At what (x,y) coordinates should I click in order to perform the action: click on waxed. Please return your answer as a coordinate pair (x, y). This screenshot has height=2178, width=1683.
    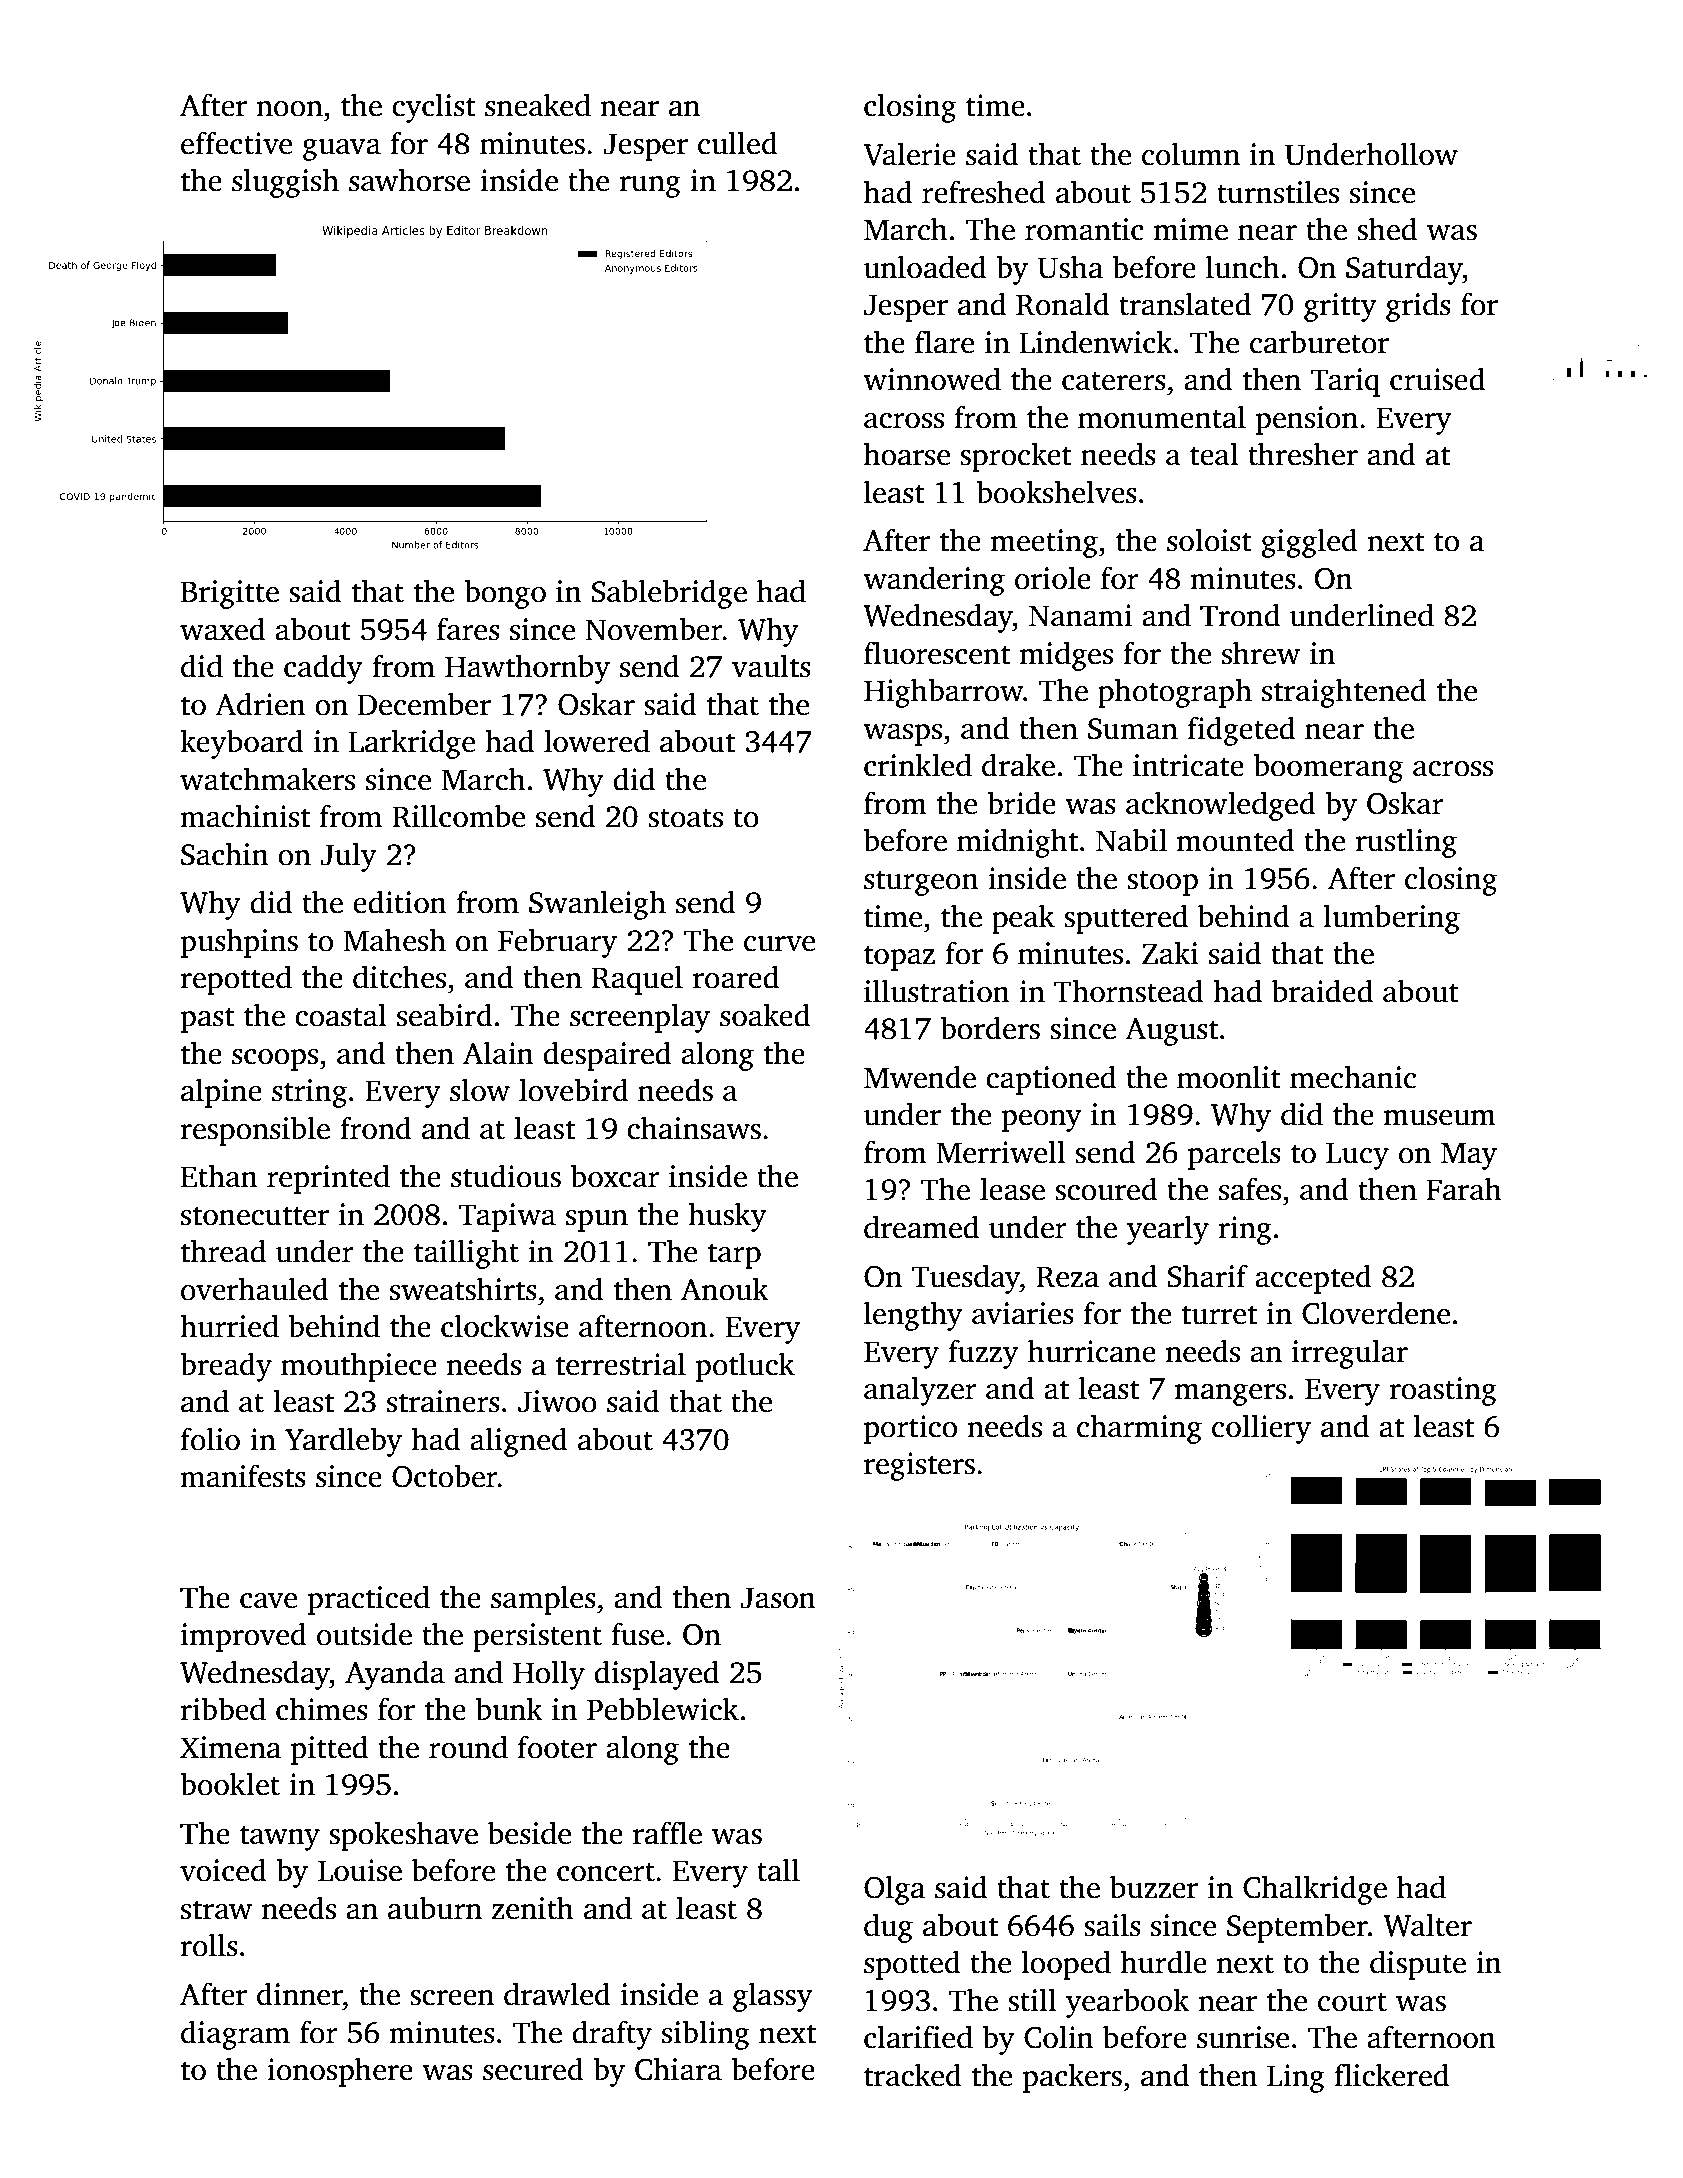
    Looking at the image, I should click on (222, 629).
